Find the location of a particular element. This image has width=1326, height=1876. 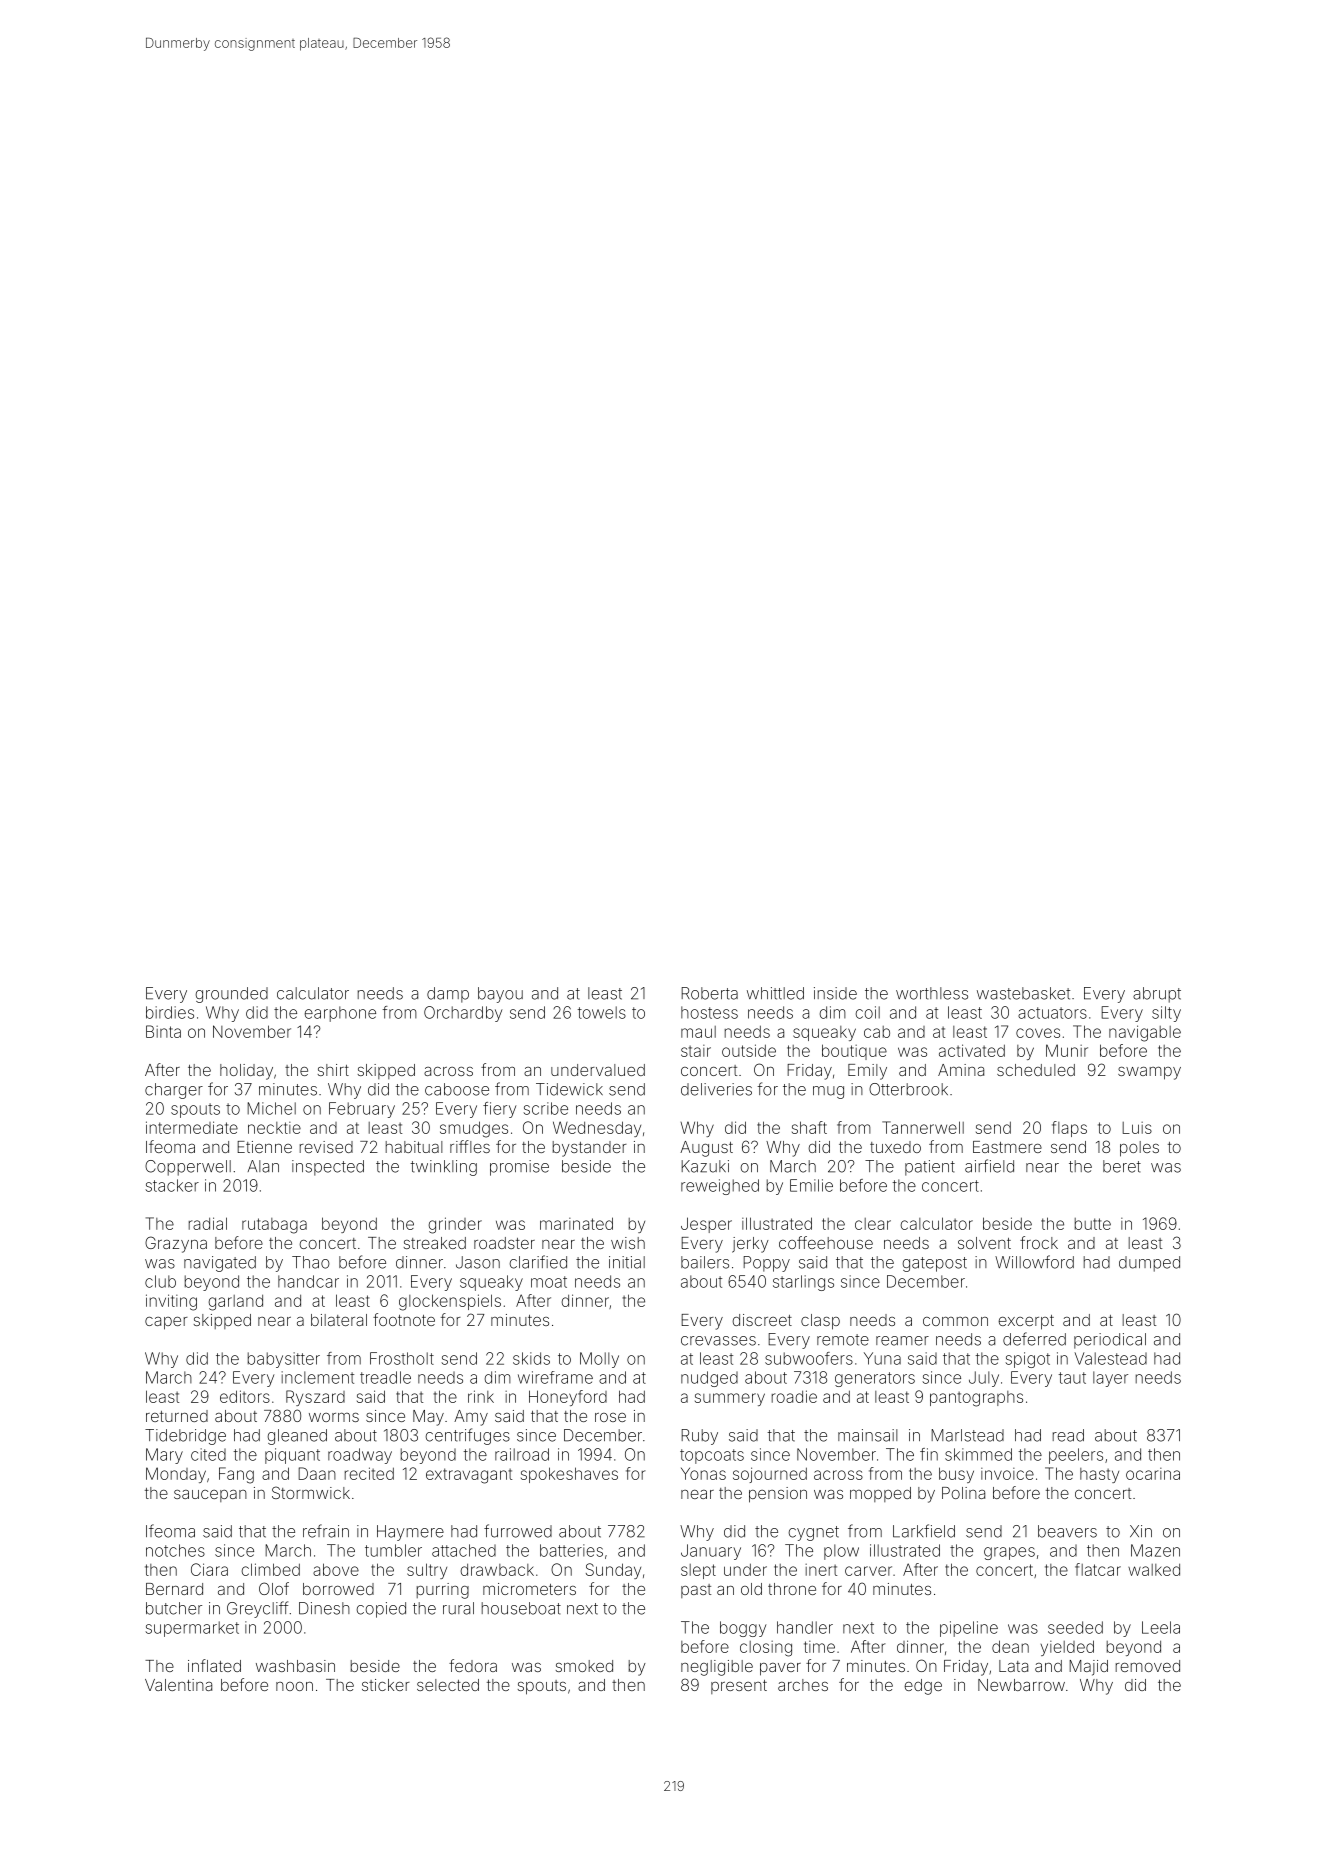

abrupt is located at coordinates (1157, 995).
